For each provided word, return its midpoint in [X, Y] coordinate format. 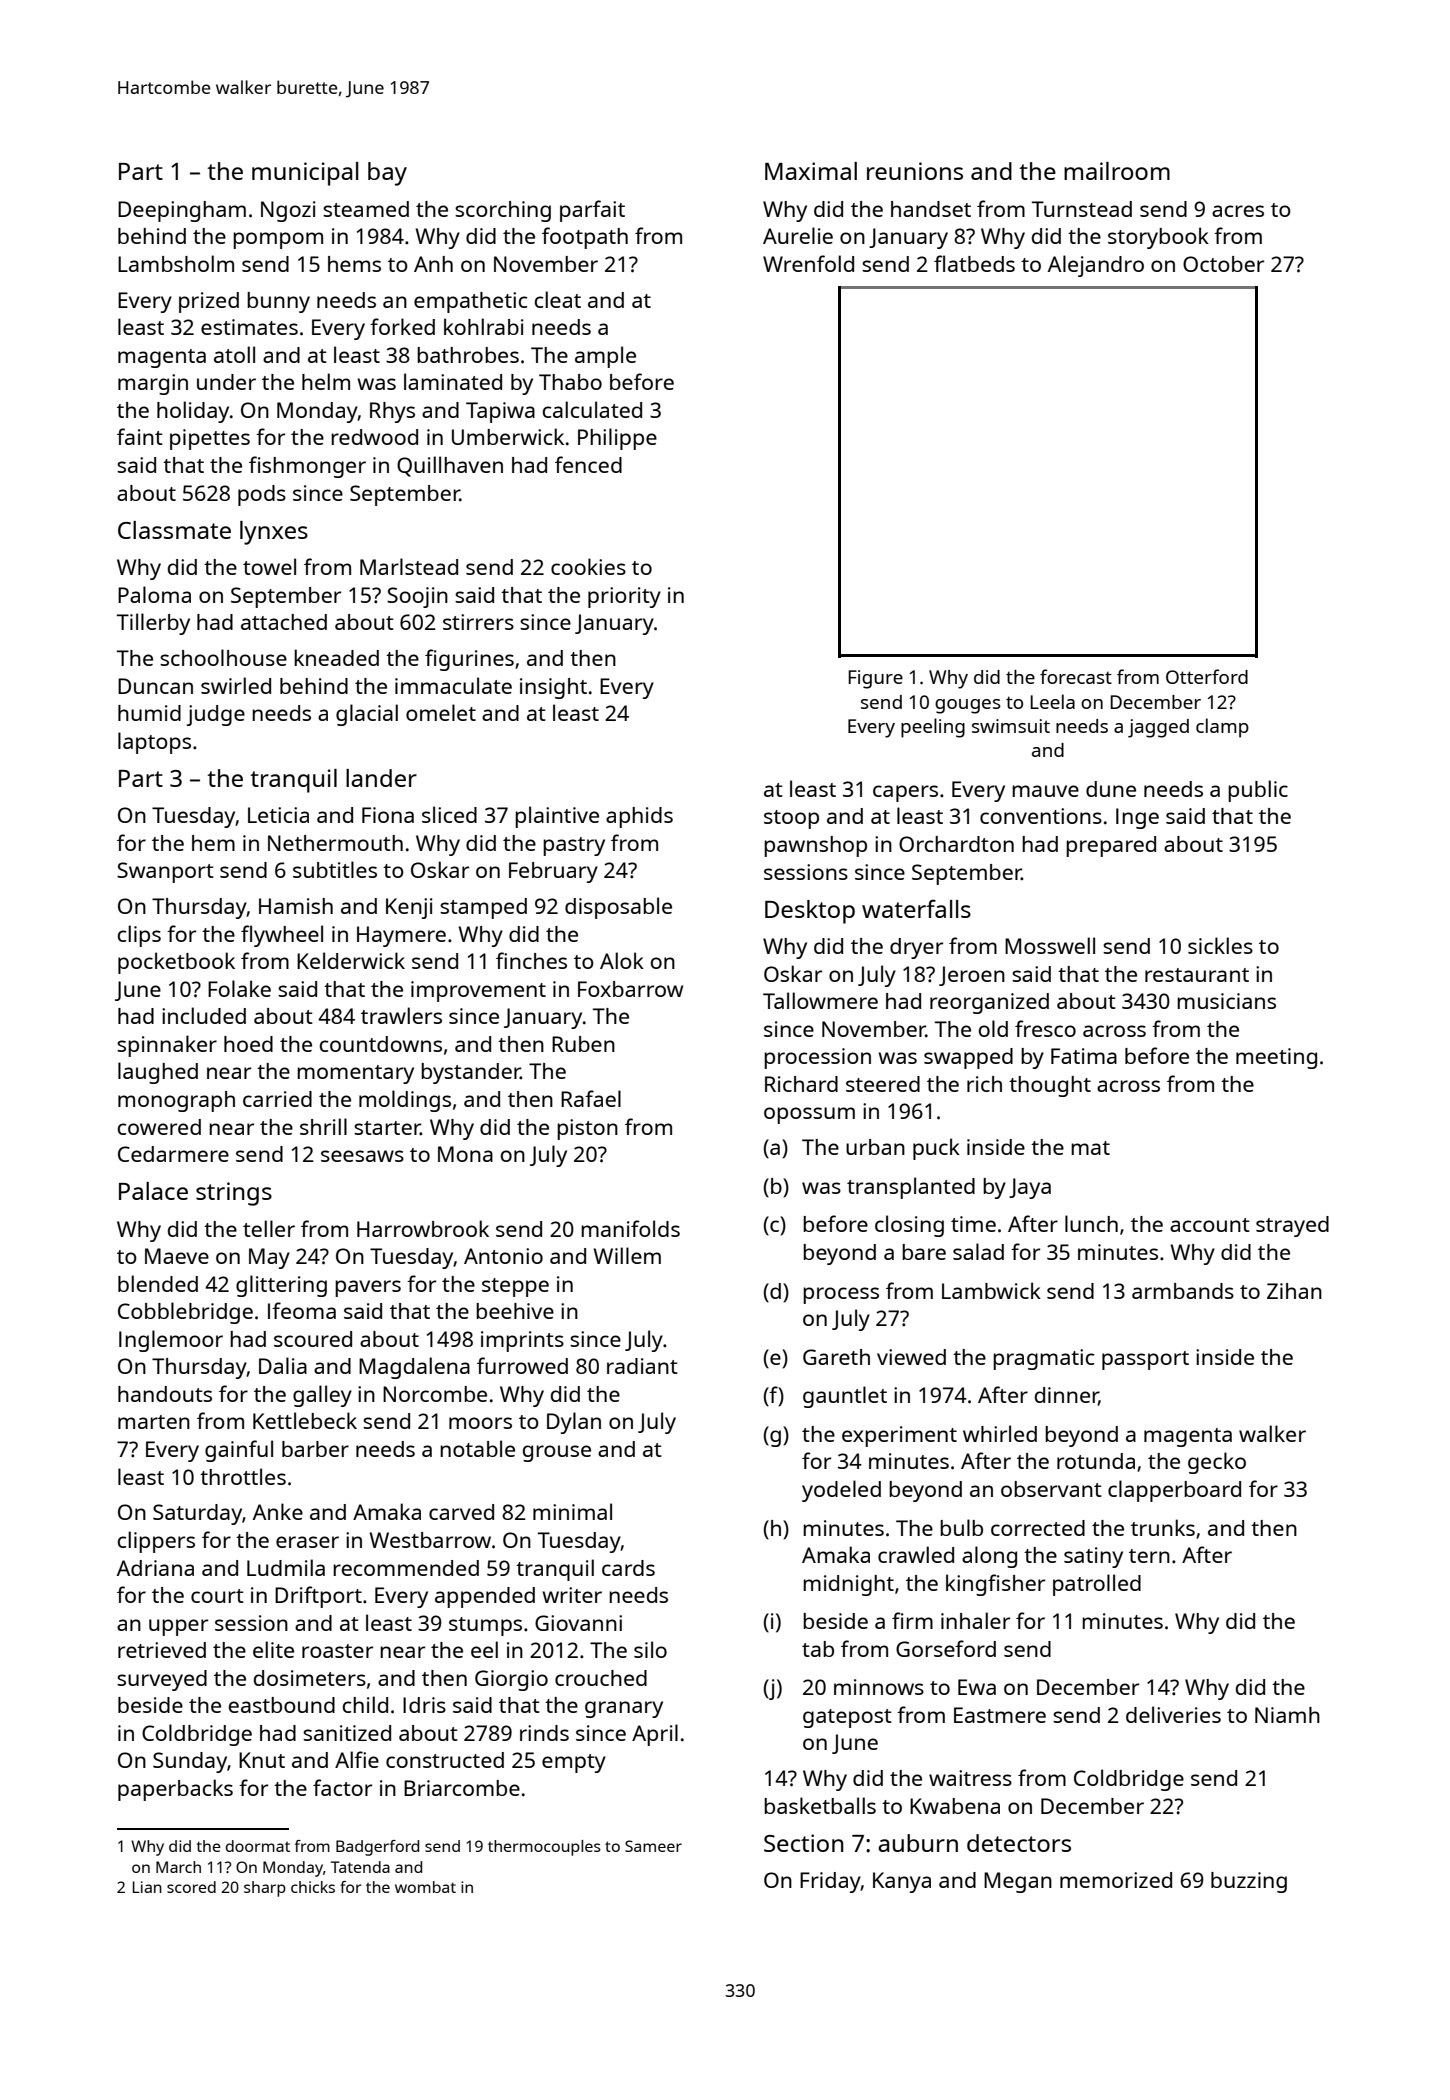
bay [387, 174]
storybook [1158, 238]
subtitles [335, 869]
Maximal [811, 171]
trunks [1163, 1527]
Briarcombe [462, 1788]
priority [624, 597]
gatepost [847, 1718]
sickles [1220, 945]
